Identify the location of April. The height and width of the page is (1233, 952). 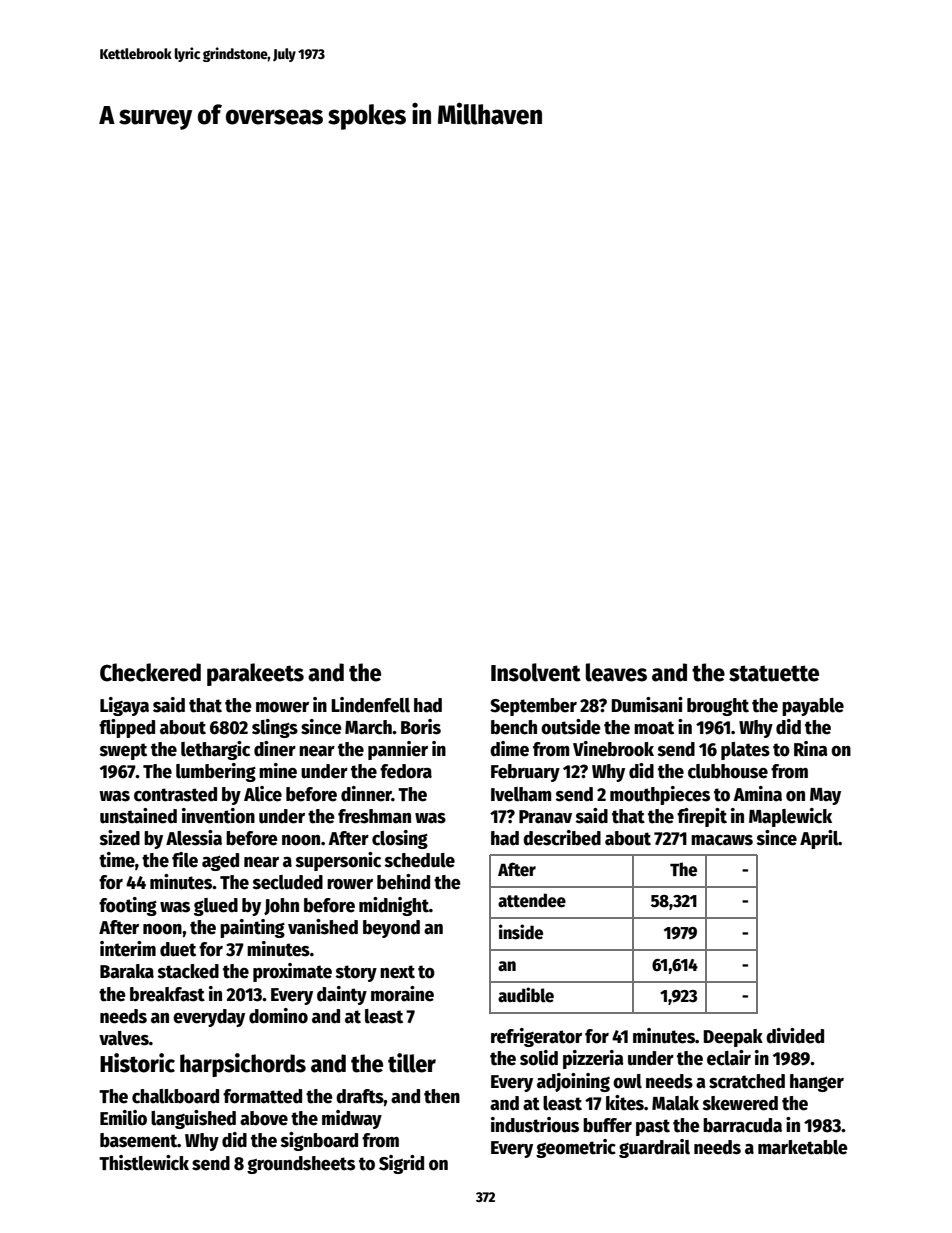
(819, 839).
